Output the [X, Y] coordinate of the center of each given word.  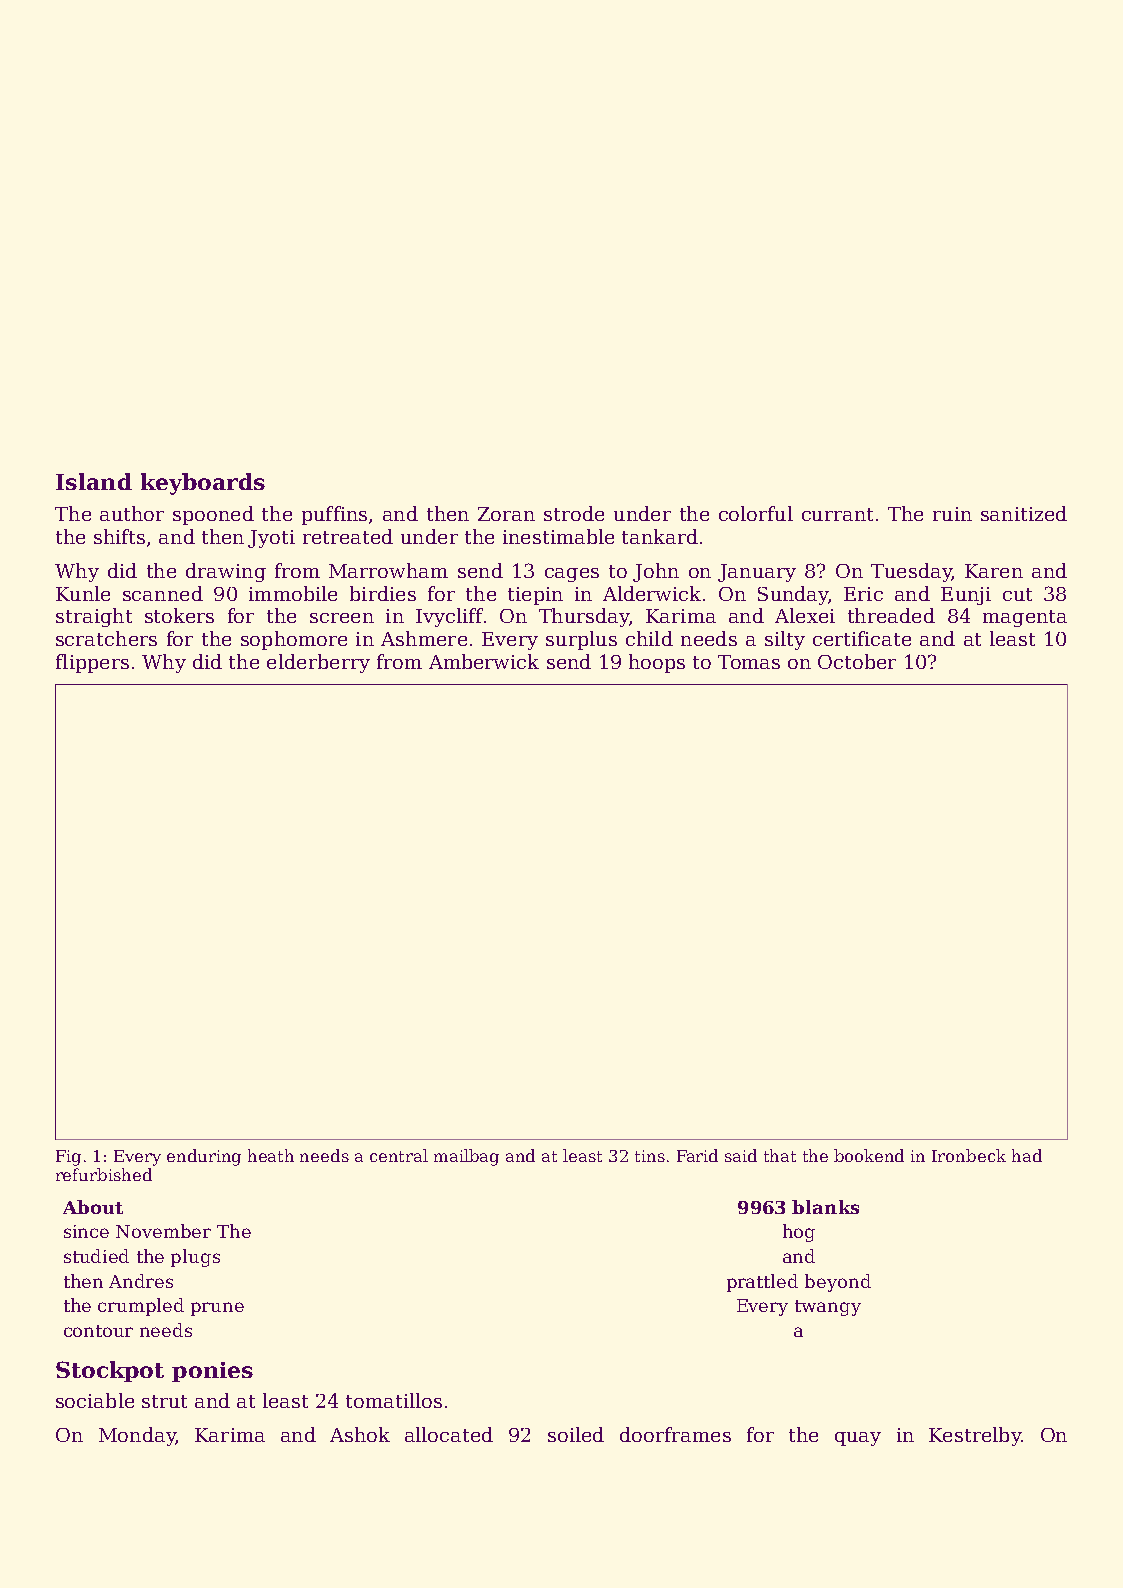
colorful [756, 513]
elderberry [318, 663]
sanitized [1024, 513]
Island [94, 481]
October [857, 661]
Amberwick [484, 661]
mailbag [466, 1157]
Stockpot [110, 1371]
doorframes [675, 1434]
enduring [204, 1157]
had [1027, 1155]
